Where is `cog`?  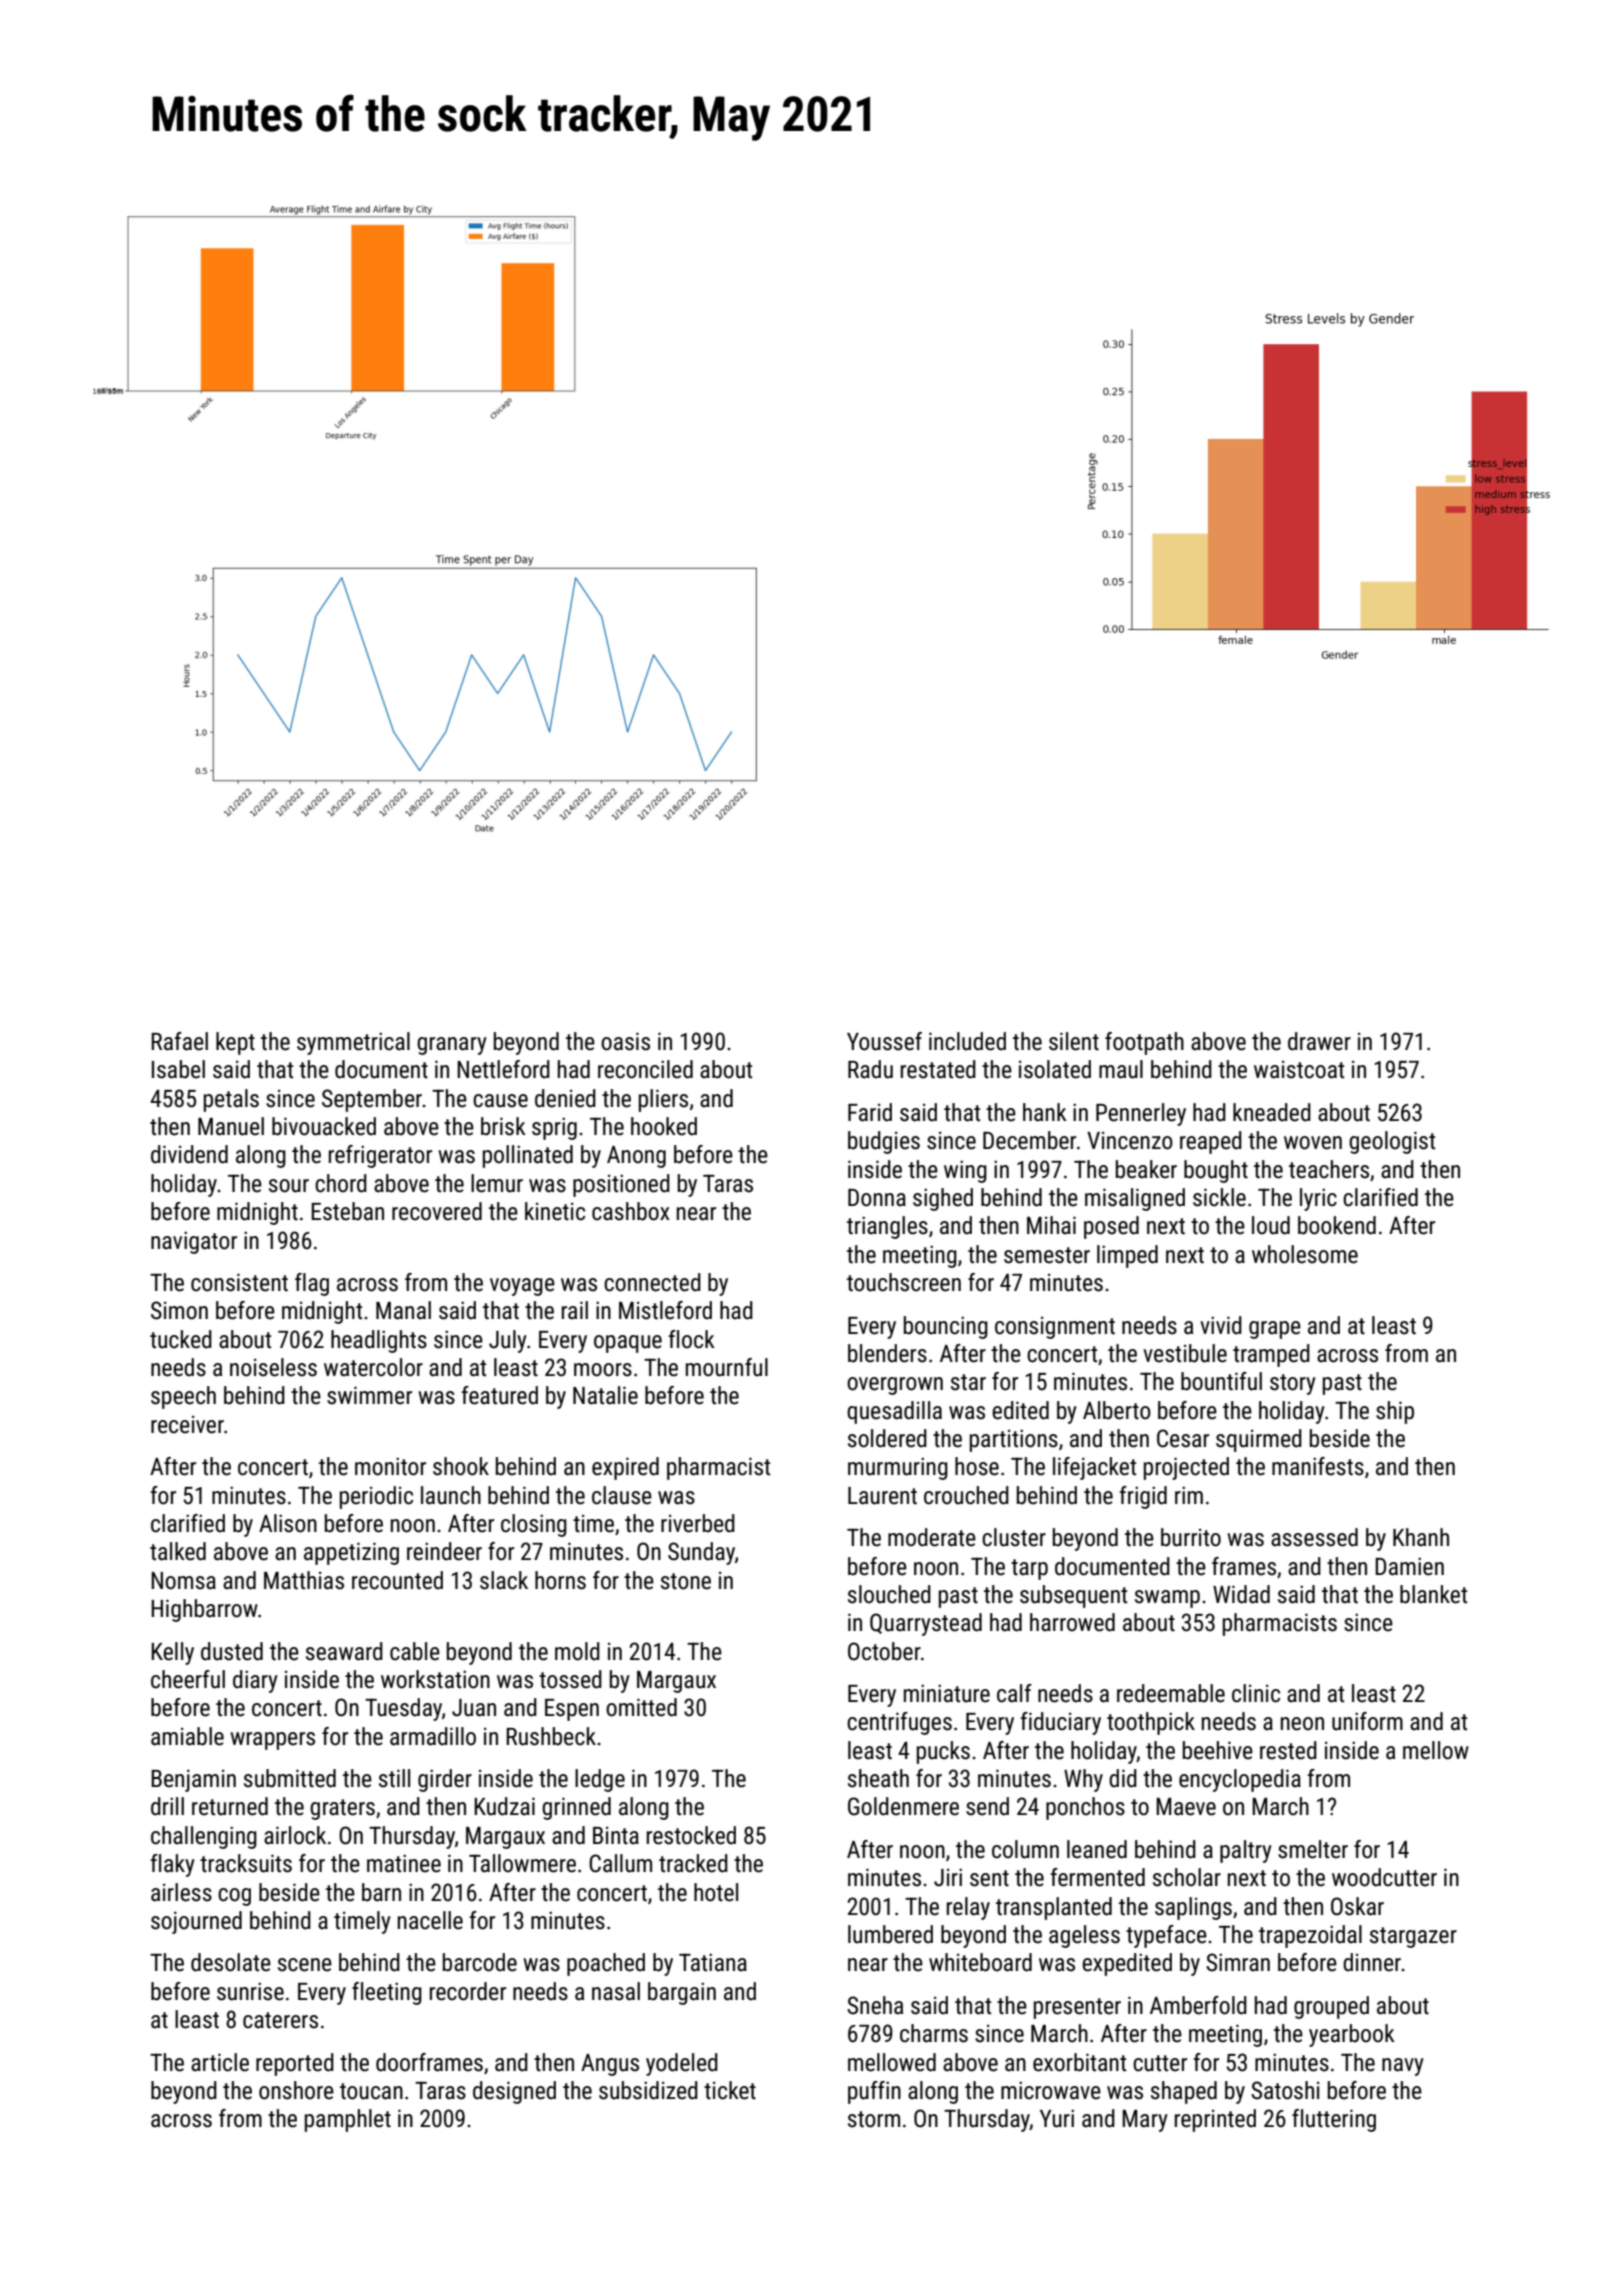 cog is located at coordinates (234, 1897).
